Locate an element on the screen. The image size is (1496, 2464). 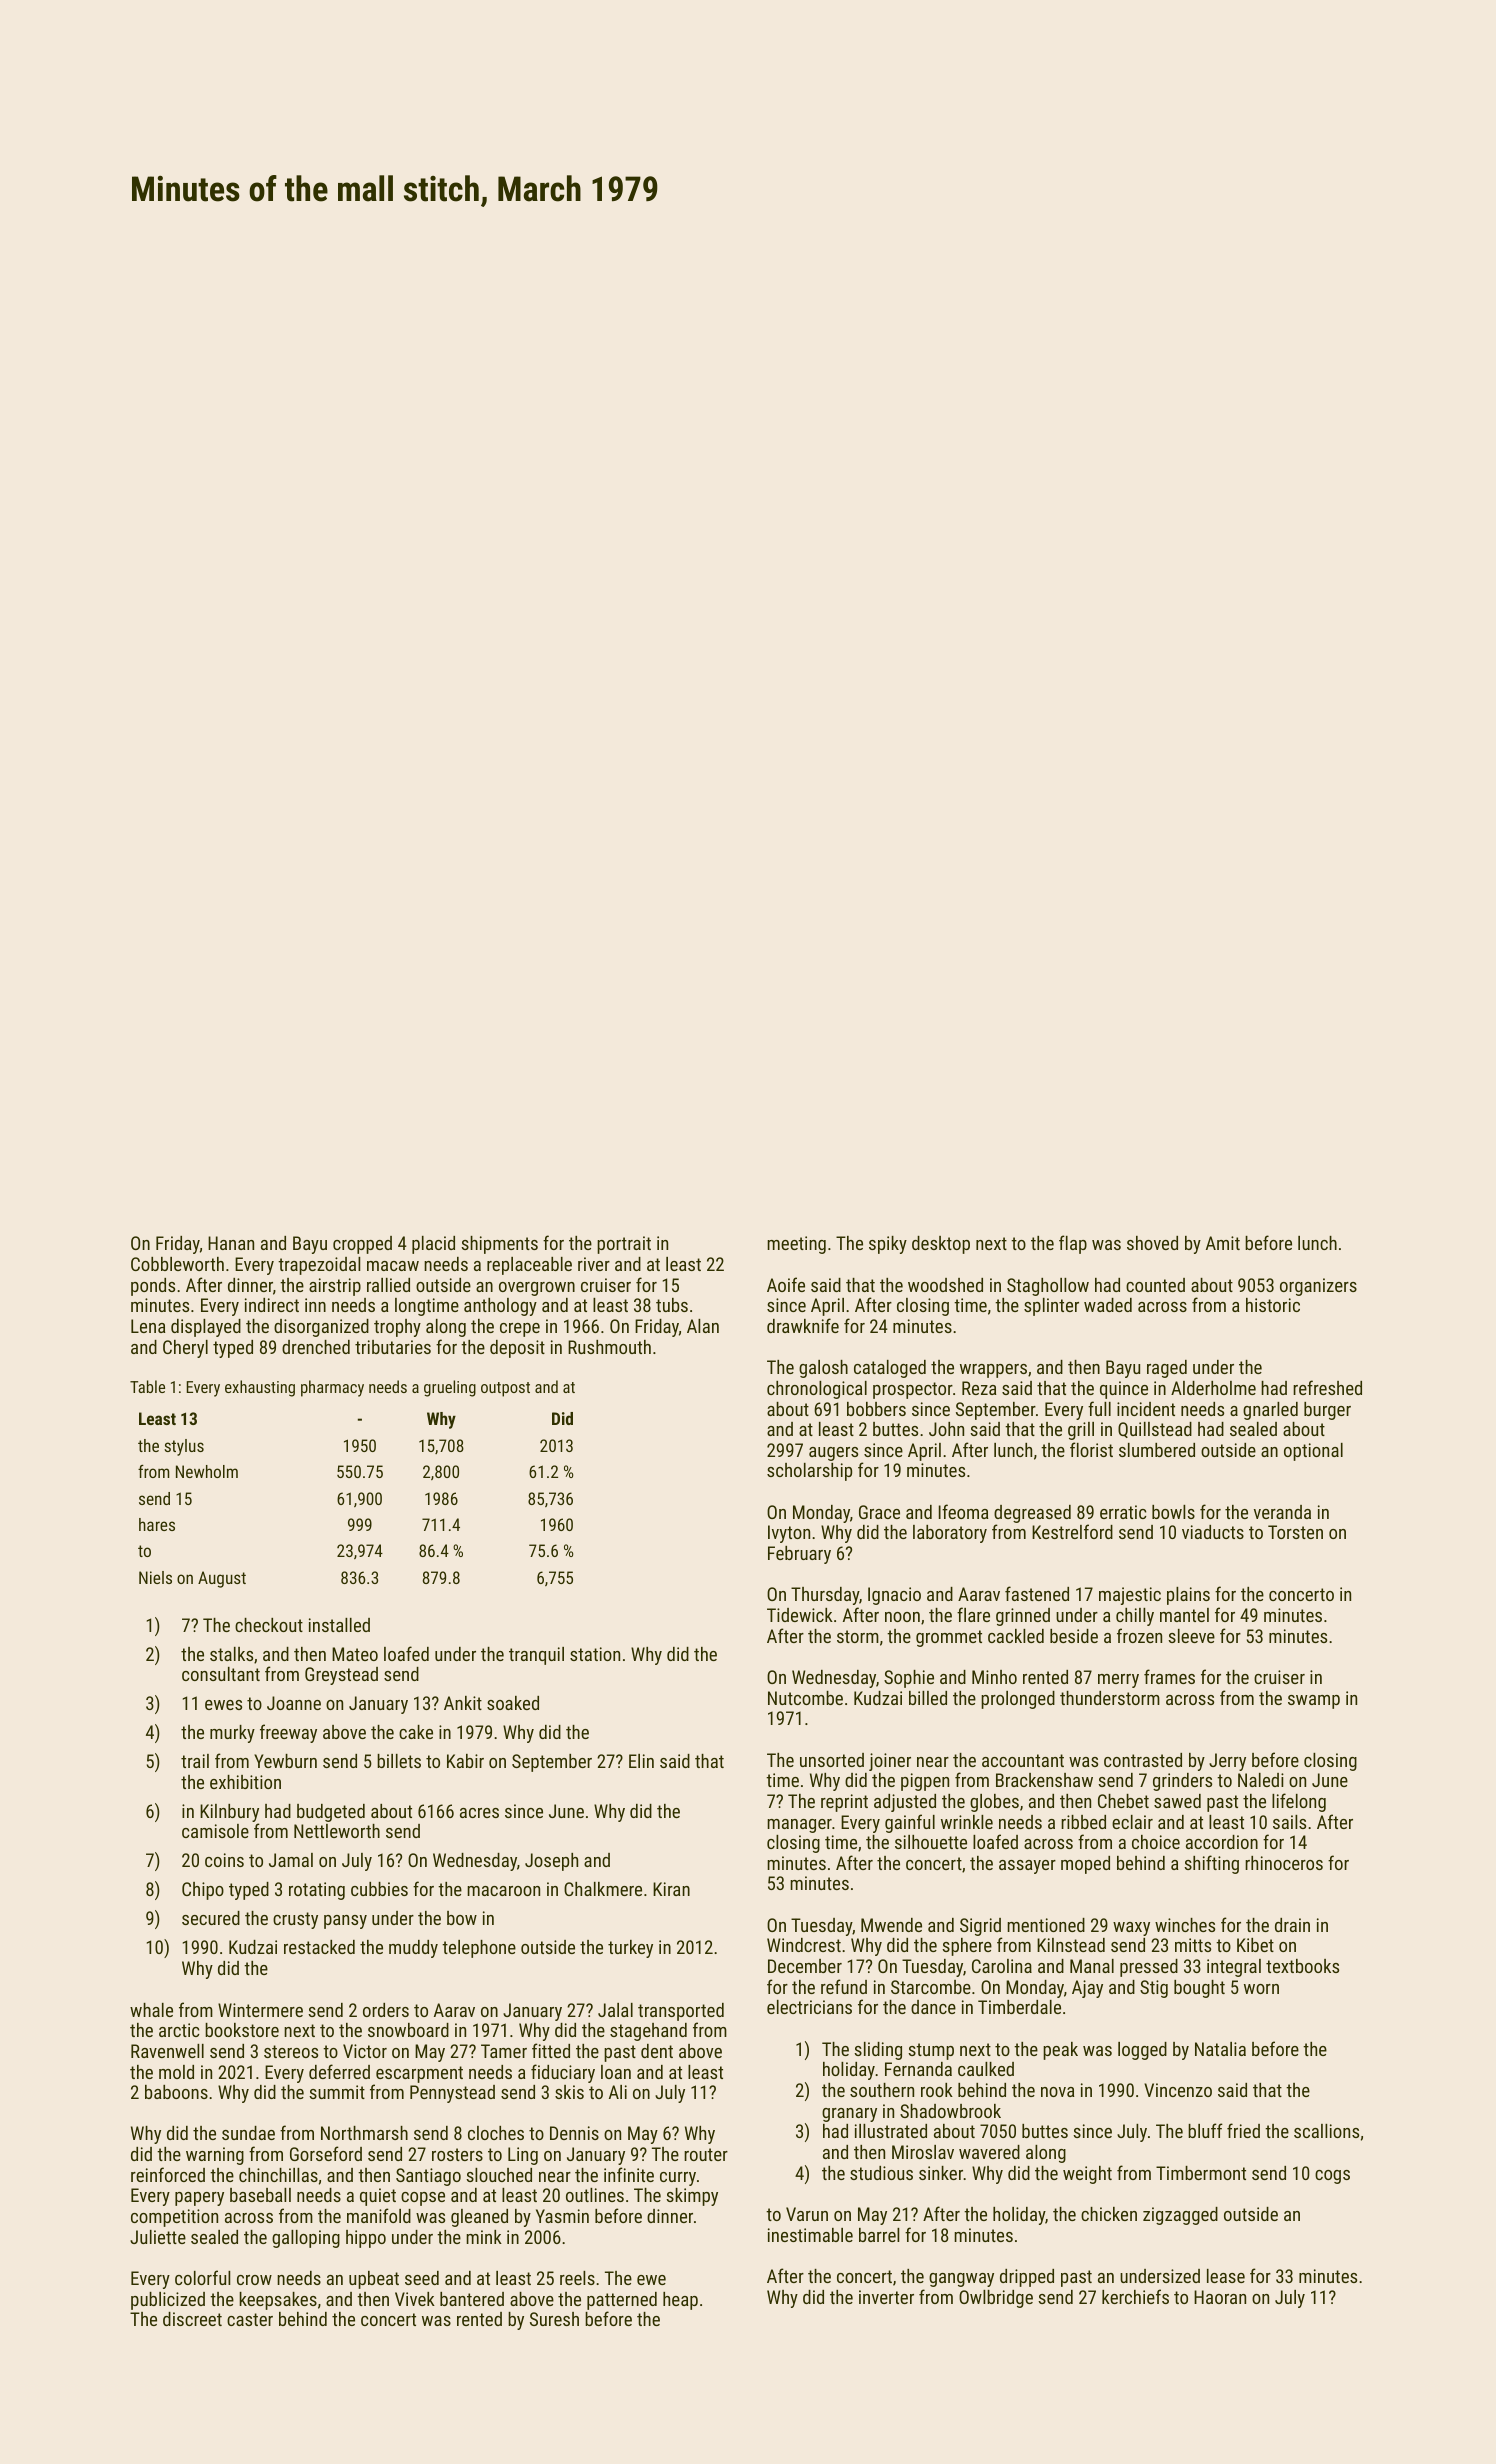
raged is located at coordinates (1167, 1369).
